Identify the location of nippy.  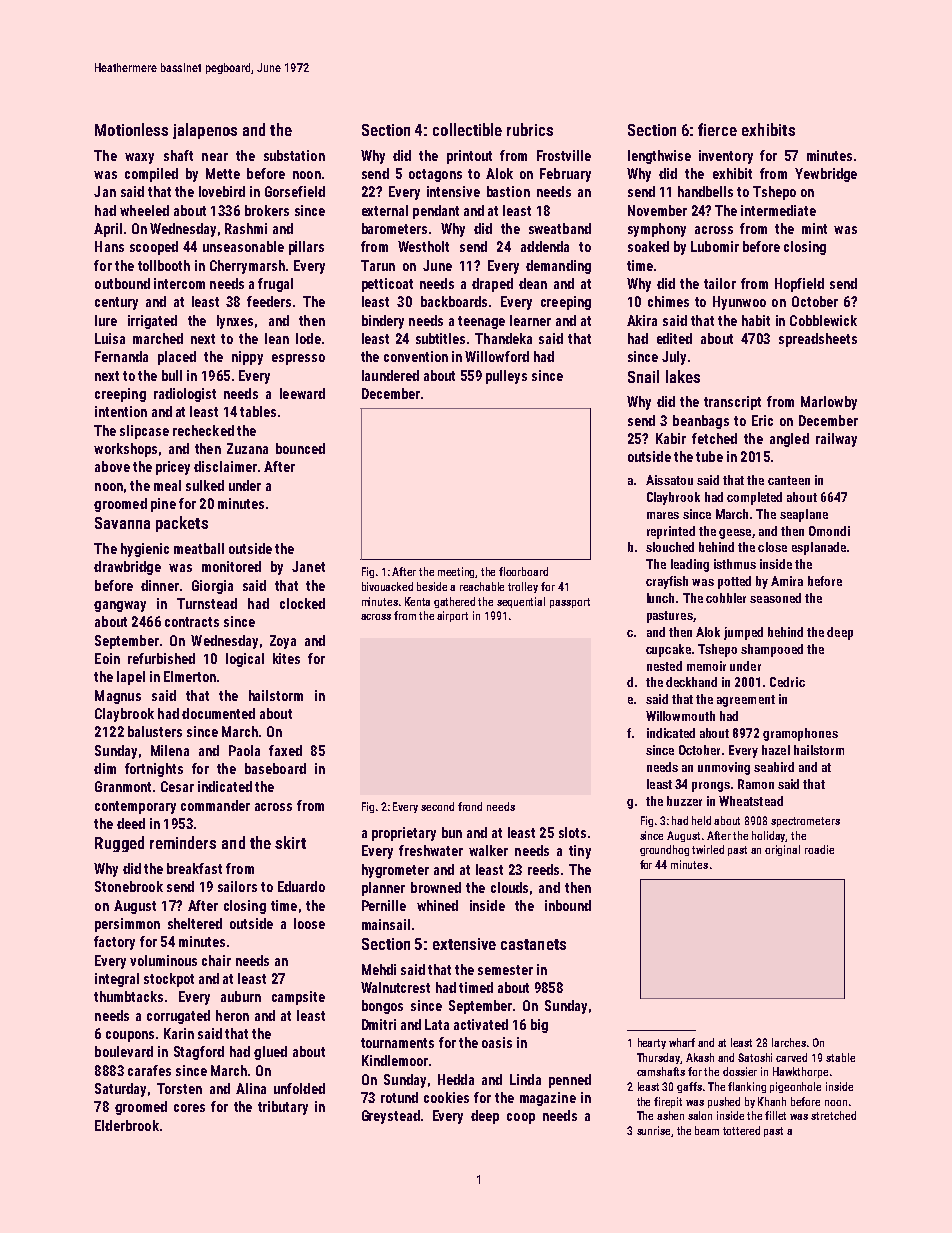
(247, 358).
